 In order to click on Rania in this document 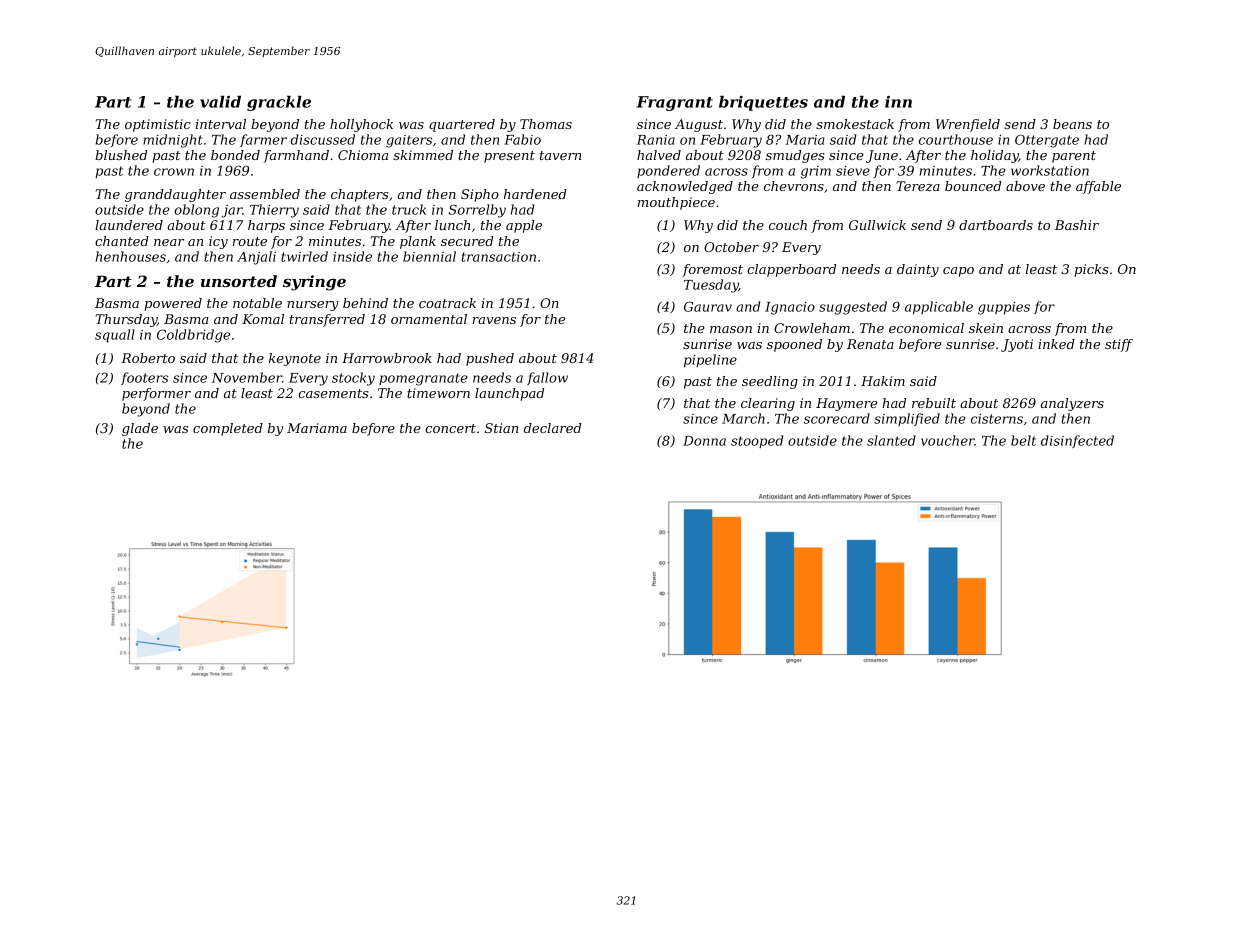, I will do `click(656, 140)`.
